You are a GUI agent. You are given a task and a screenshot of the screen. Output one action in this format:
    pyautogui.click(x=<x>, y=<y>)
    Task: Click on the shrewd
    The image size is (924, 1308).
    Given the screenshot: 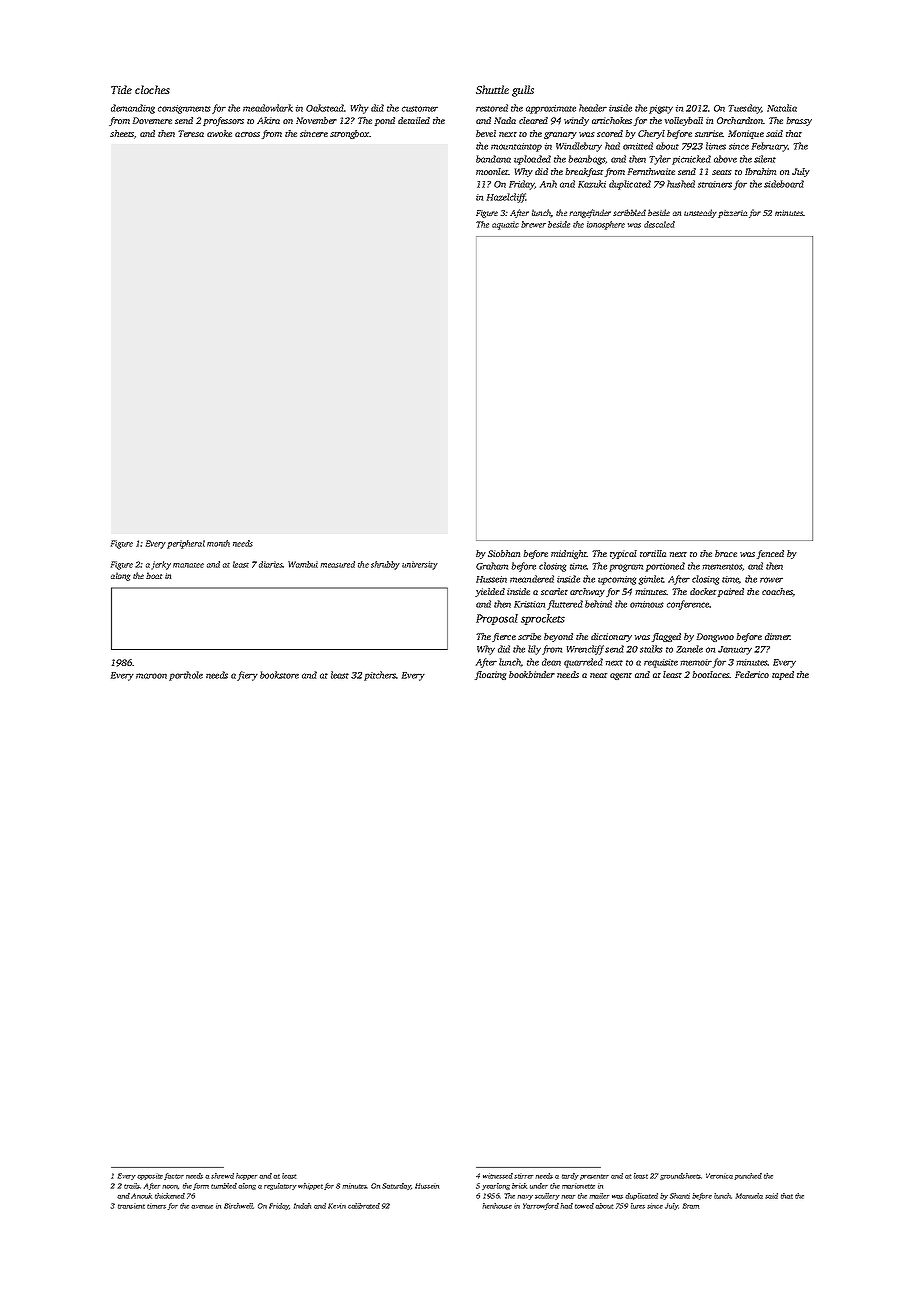 What is the action you would take?
    pyautogui.click(x=222, y=1176)
